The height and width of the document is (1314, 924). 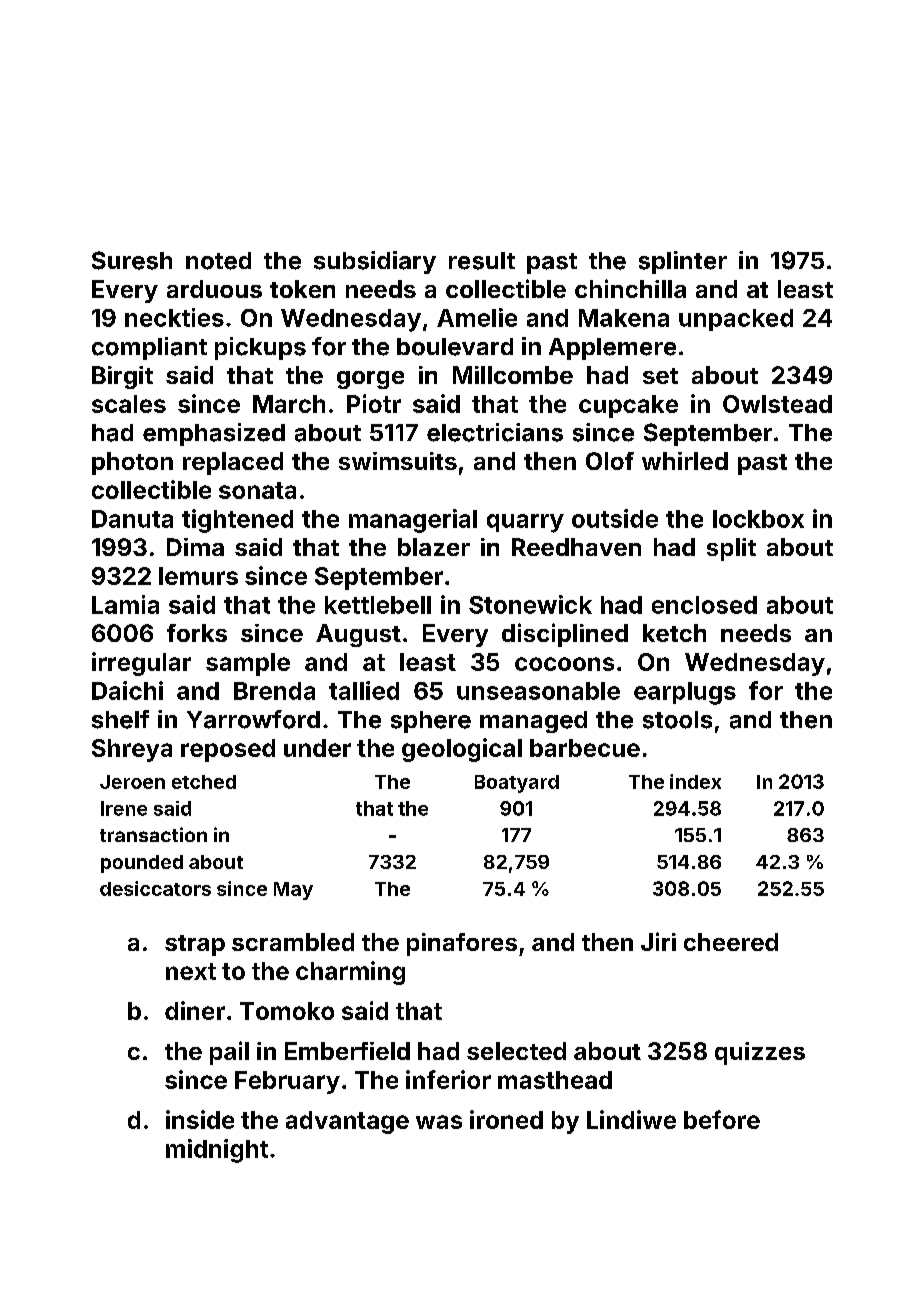 What do you see at coordinates (364, 690) in the document?
I see `tallied` at bounding box center [364, 690].
